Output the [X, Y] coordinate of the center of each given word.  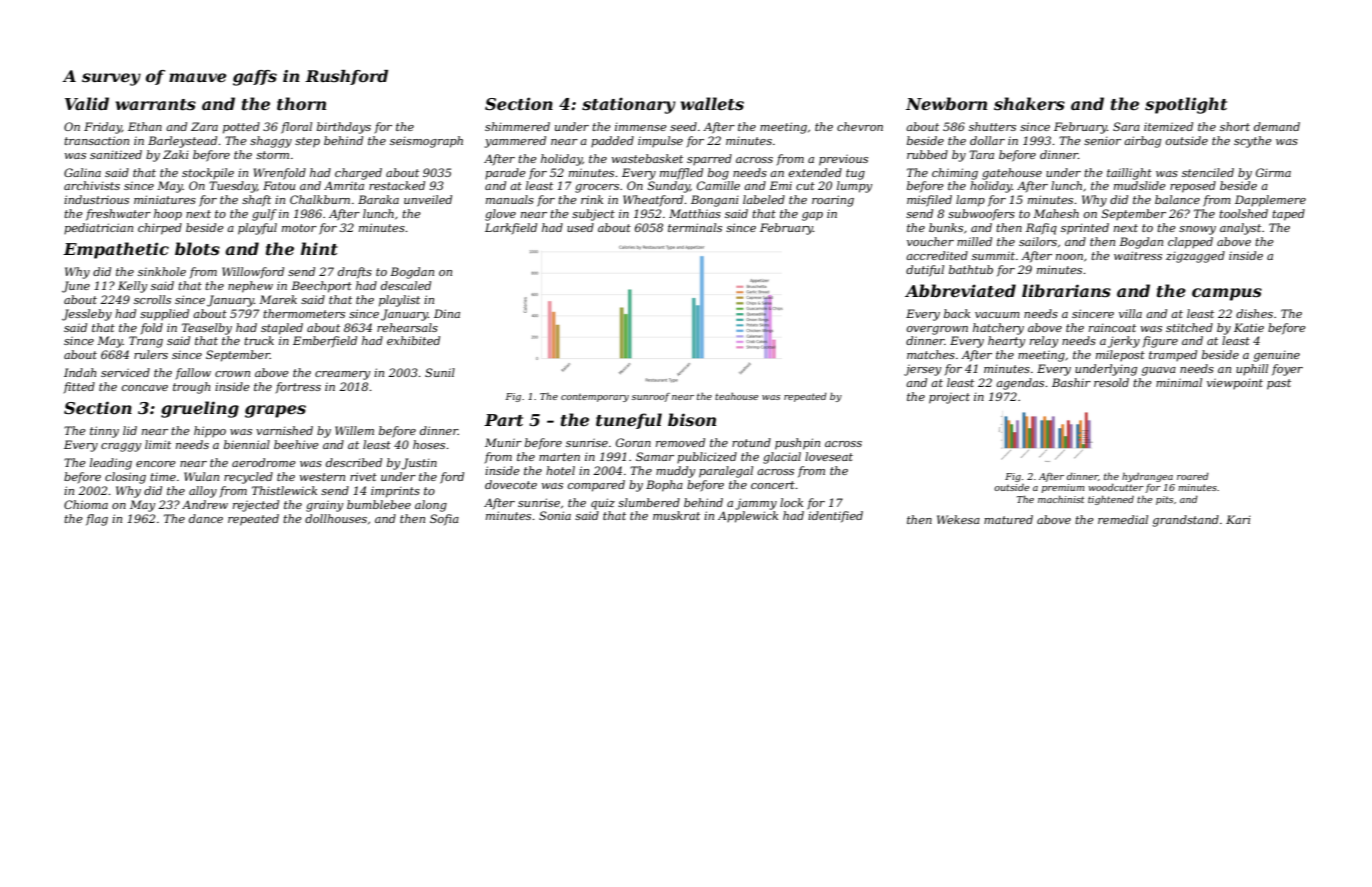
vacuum [997, 315]
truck [259, 340]
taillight [1129, 174]
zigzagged [1195, 257]
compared [596, 486]
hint [319, 248]
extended [815, 172]
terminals [695, 227]
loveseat [829, 456]
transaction [96, 140]
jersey [922, 370]
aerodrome [264, 462]
